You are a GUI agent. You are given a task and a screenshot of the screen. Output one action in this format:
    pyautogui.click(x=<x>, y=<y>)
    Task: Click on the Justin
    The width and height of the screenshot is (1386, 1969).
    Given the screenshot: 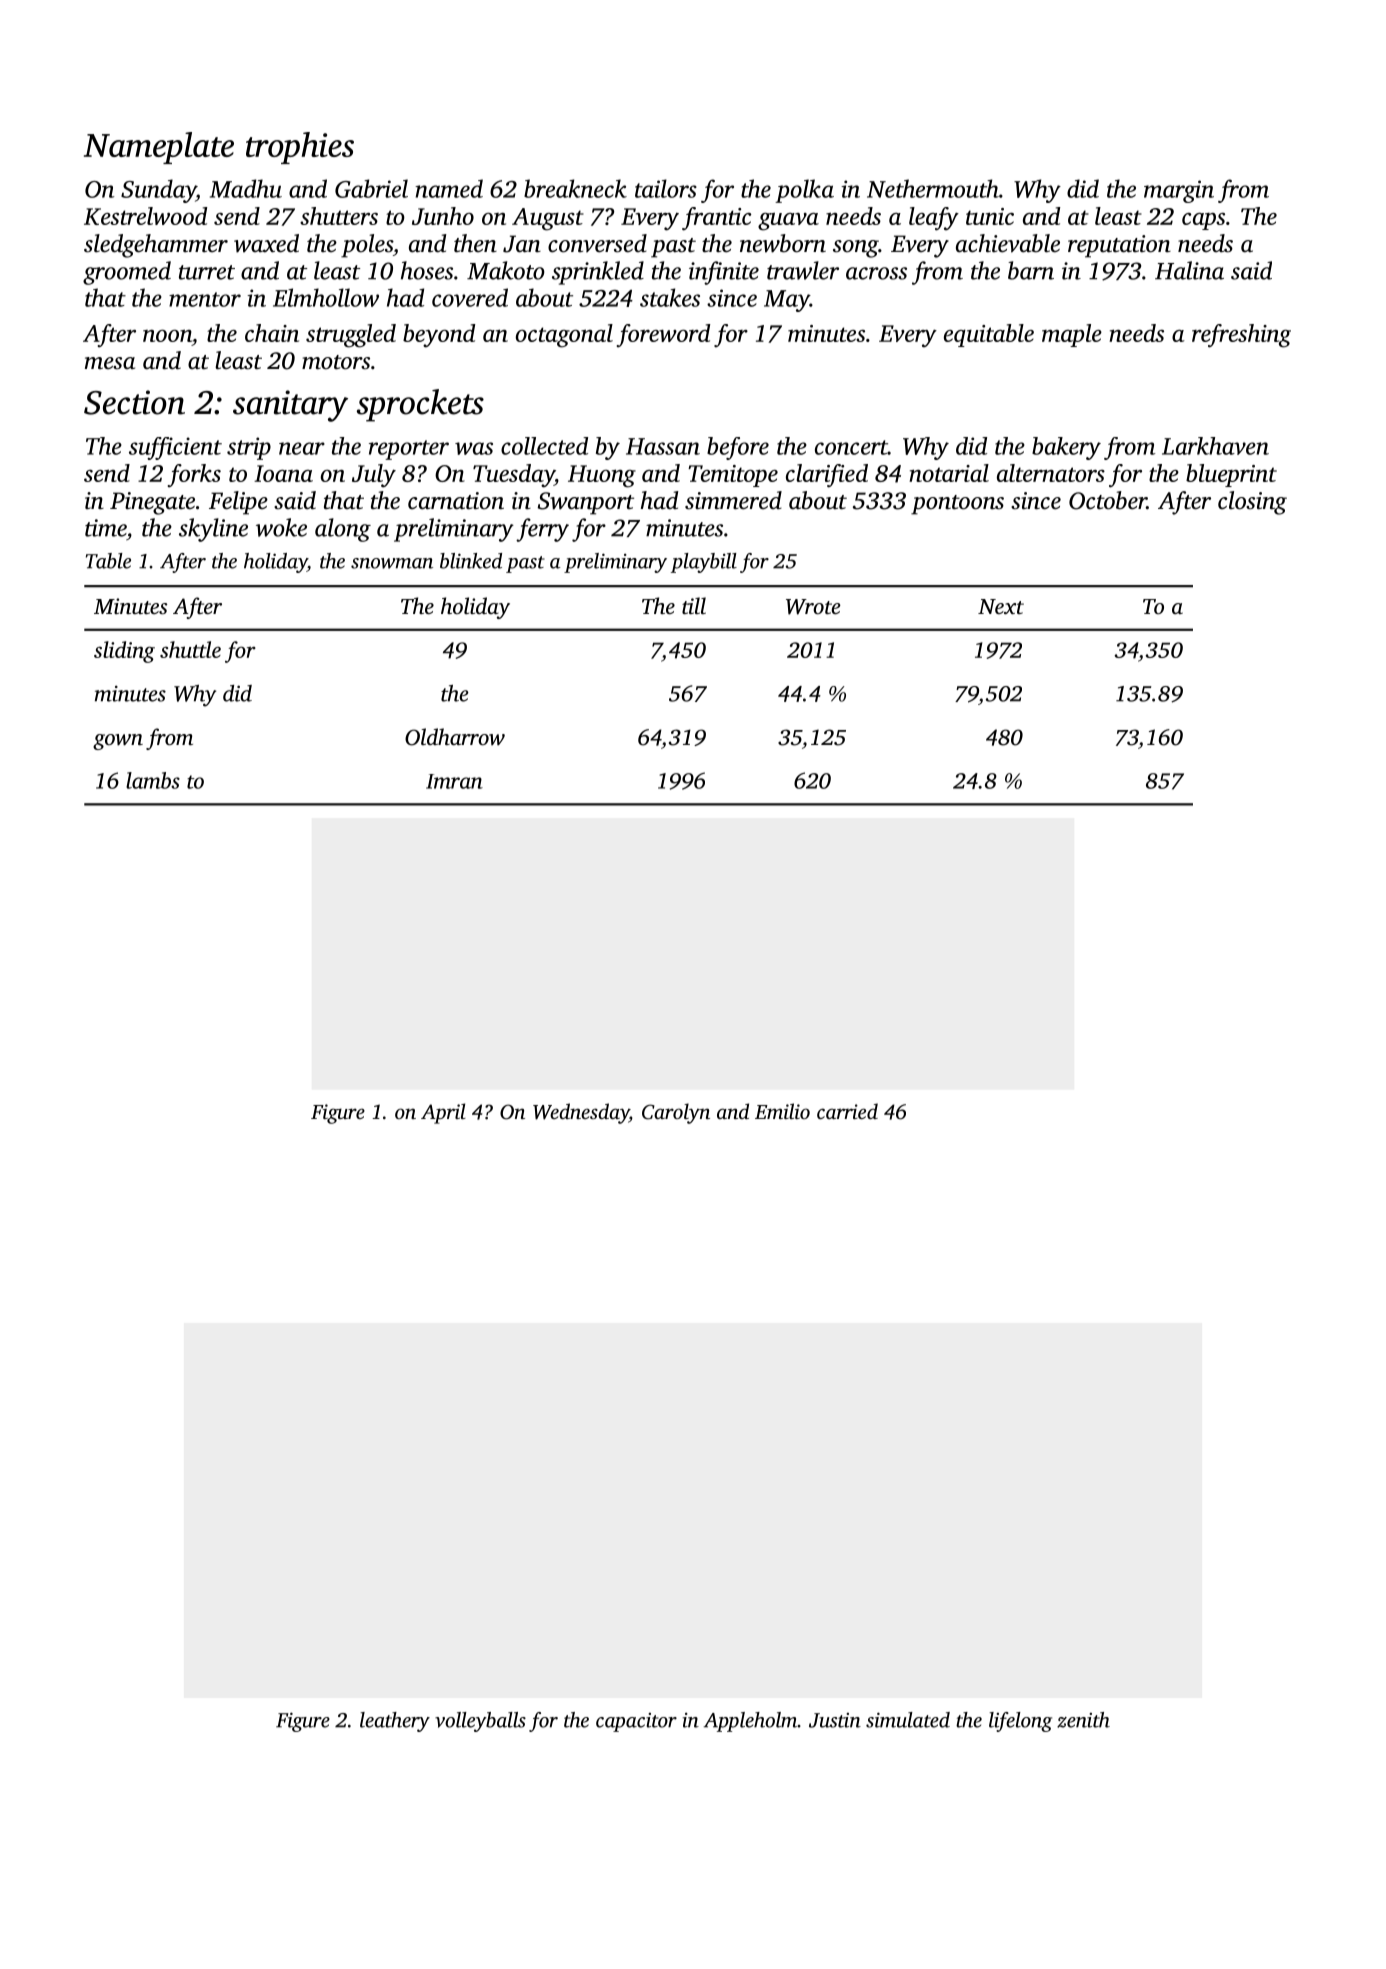 What is the action you would take?
    pyautogui.click(x=835, y=1720)
